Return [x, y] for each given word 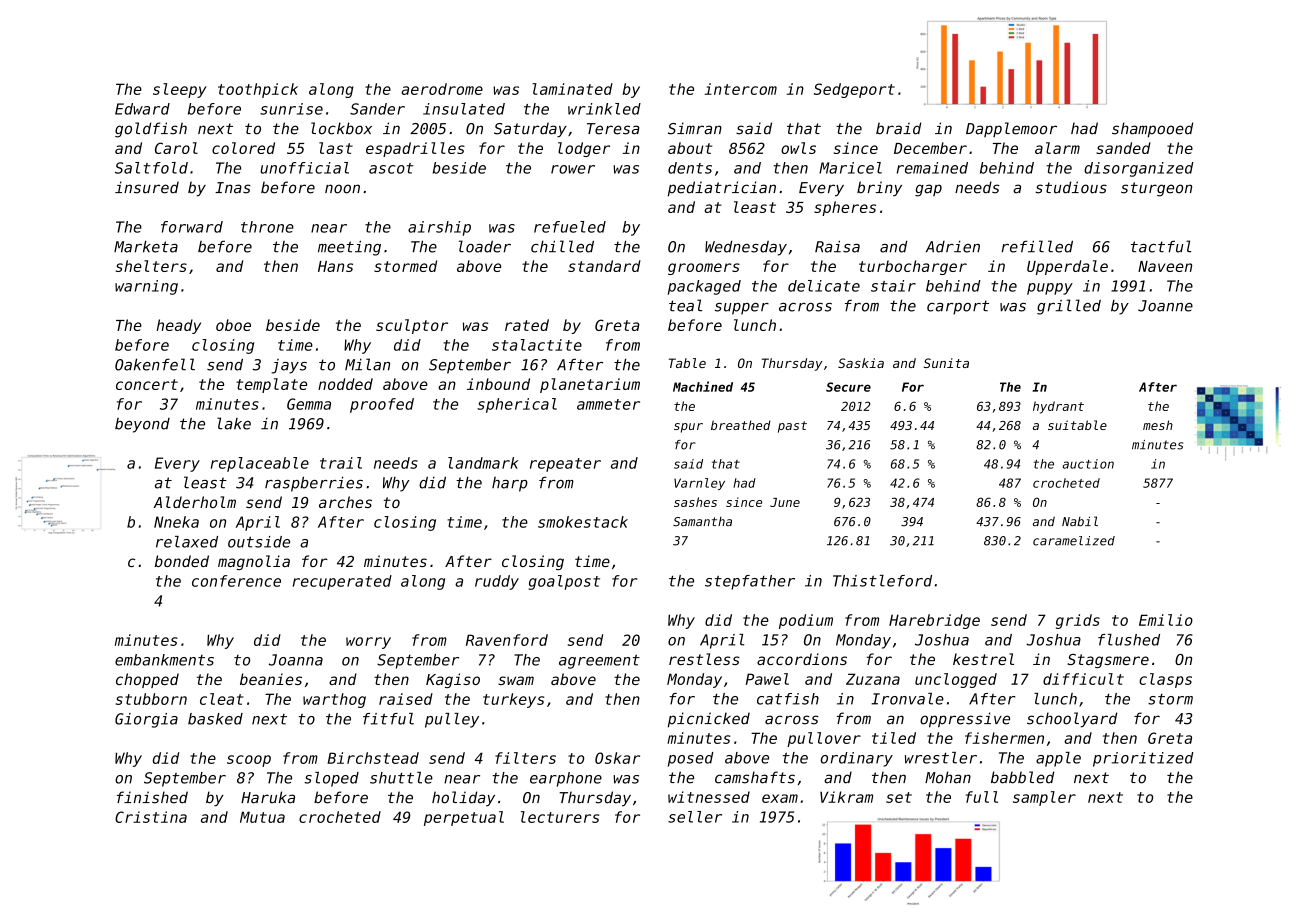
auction [1088, 464]
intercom [740, 89]
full [982, 797]
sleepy [180, 90]
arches [345, 502]
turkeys [513, 700]
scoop [249, 761]
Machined [703, 386]
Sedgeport [854, 90]
